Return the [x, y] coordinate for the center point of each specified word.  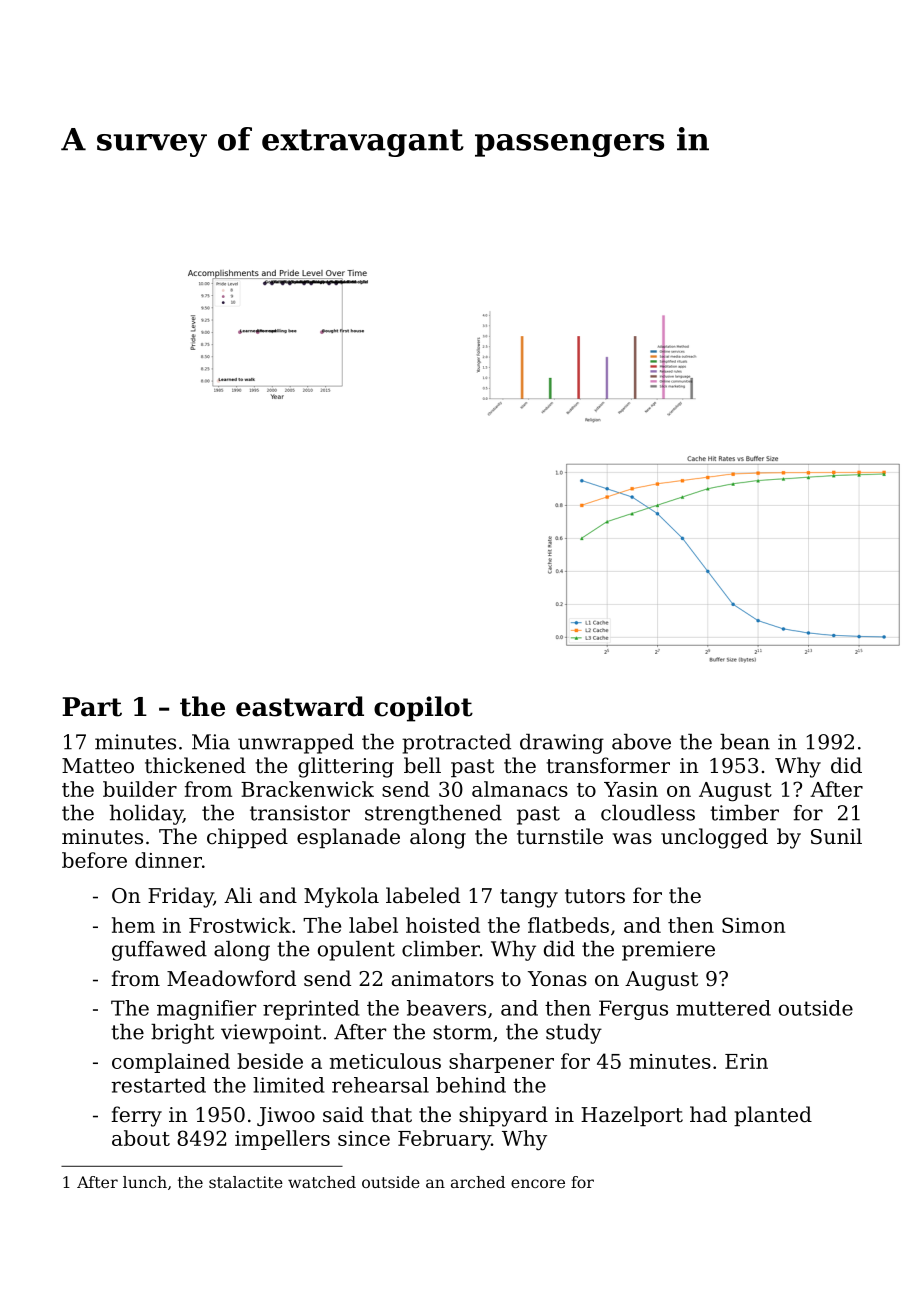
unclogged [714, 838]
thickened [195, 765]
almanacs [520, 789]
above [641, 742]
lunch [145, 1182]
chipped [247, 838]
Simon [753, 925]
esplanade [348, 838]
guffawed [159, 951]
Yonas [557, 979]
